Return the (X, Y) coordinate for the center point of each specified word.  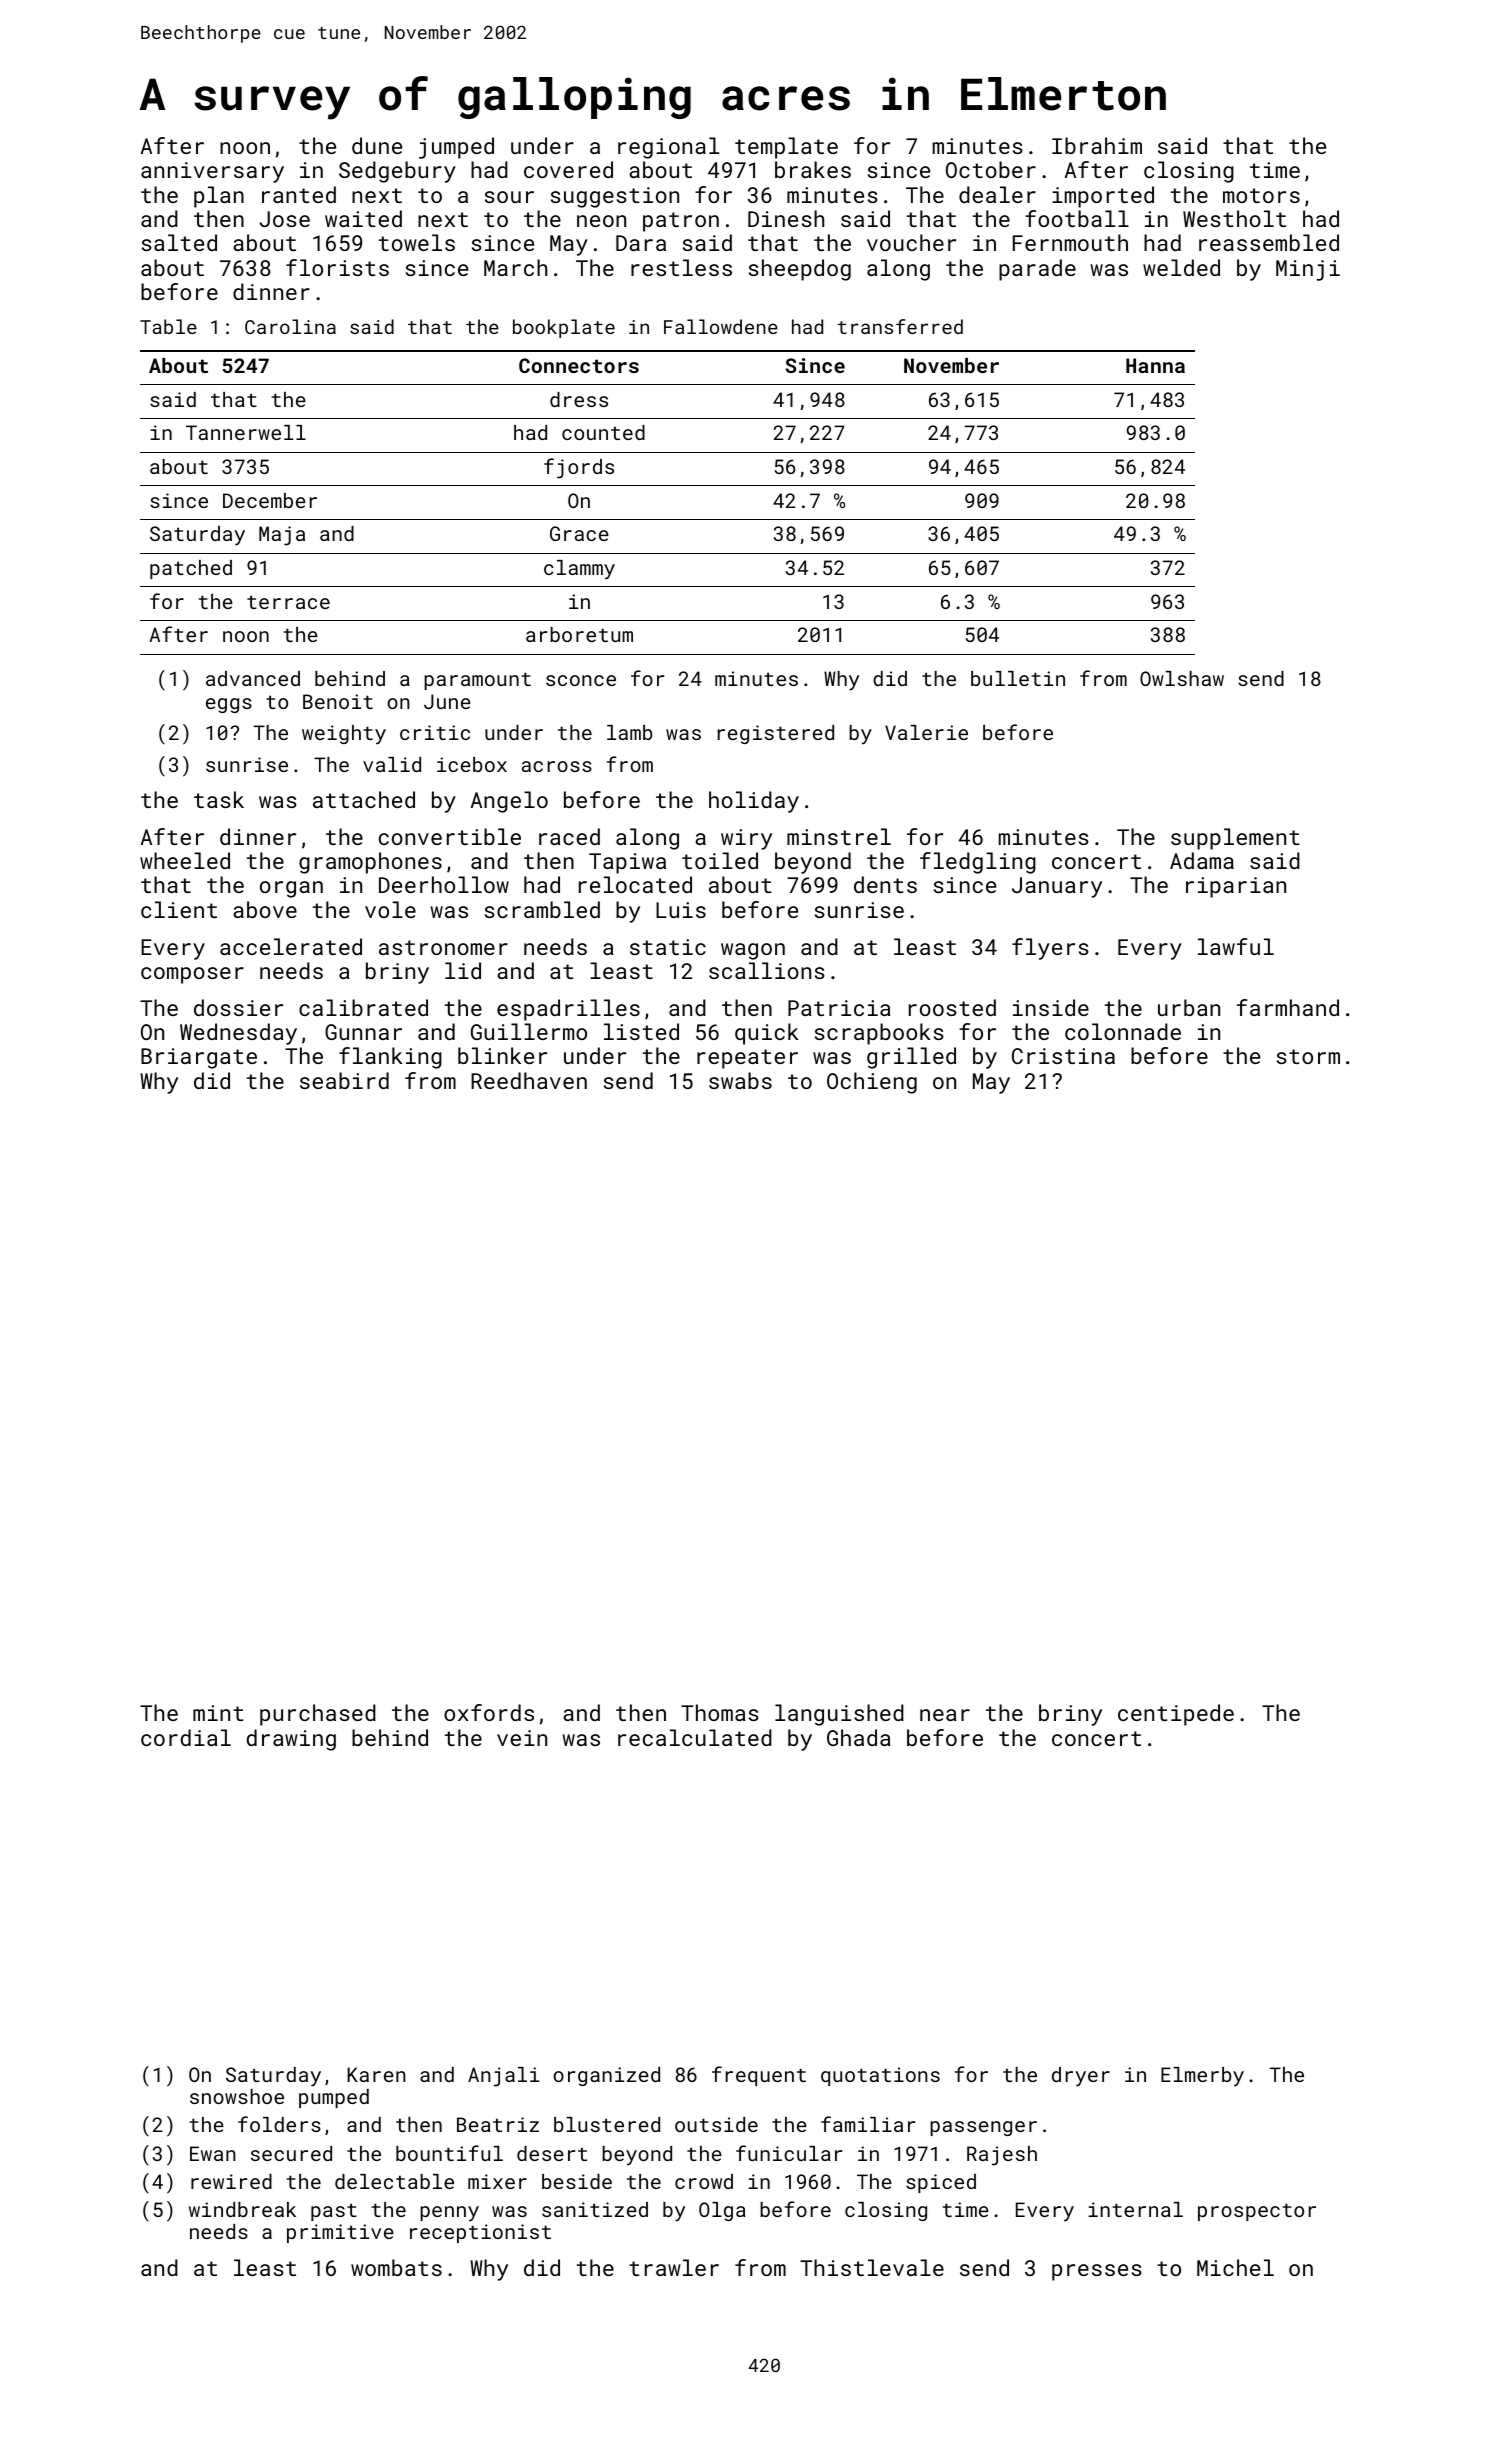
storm (1308, 1056)
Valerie (926, 732)
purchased (318, 1715)
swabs (740, 1080)
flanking (390, 1058)
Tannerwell (246, 432)
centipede (1176, 1715)
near (945, 1715)
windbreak (242, 2209)
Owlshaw (1182, 678)
